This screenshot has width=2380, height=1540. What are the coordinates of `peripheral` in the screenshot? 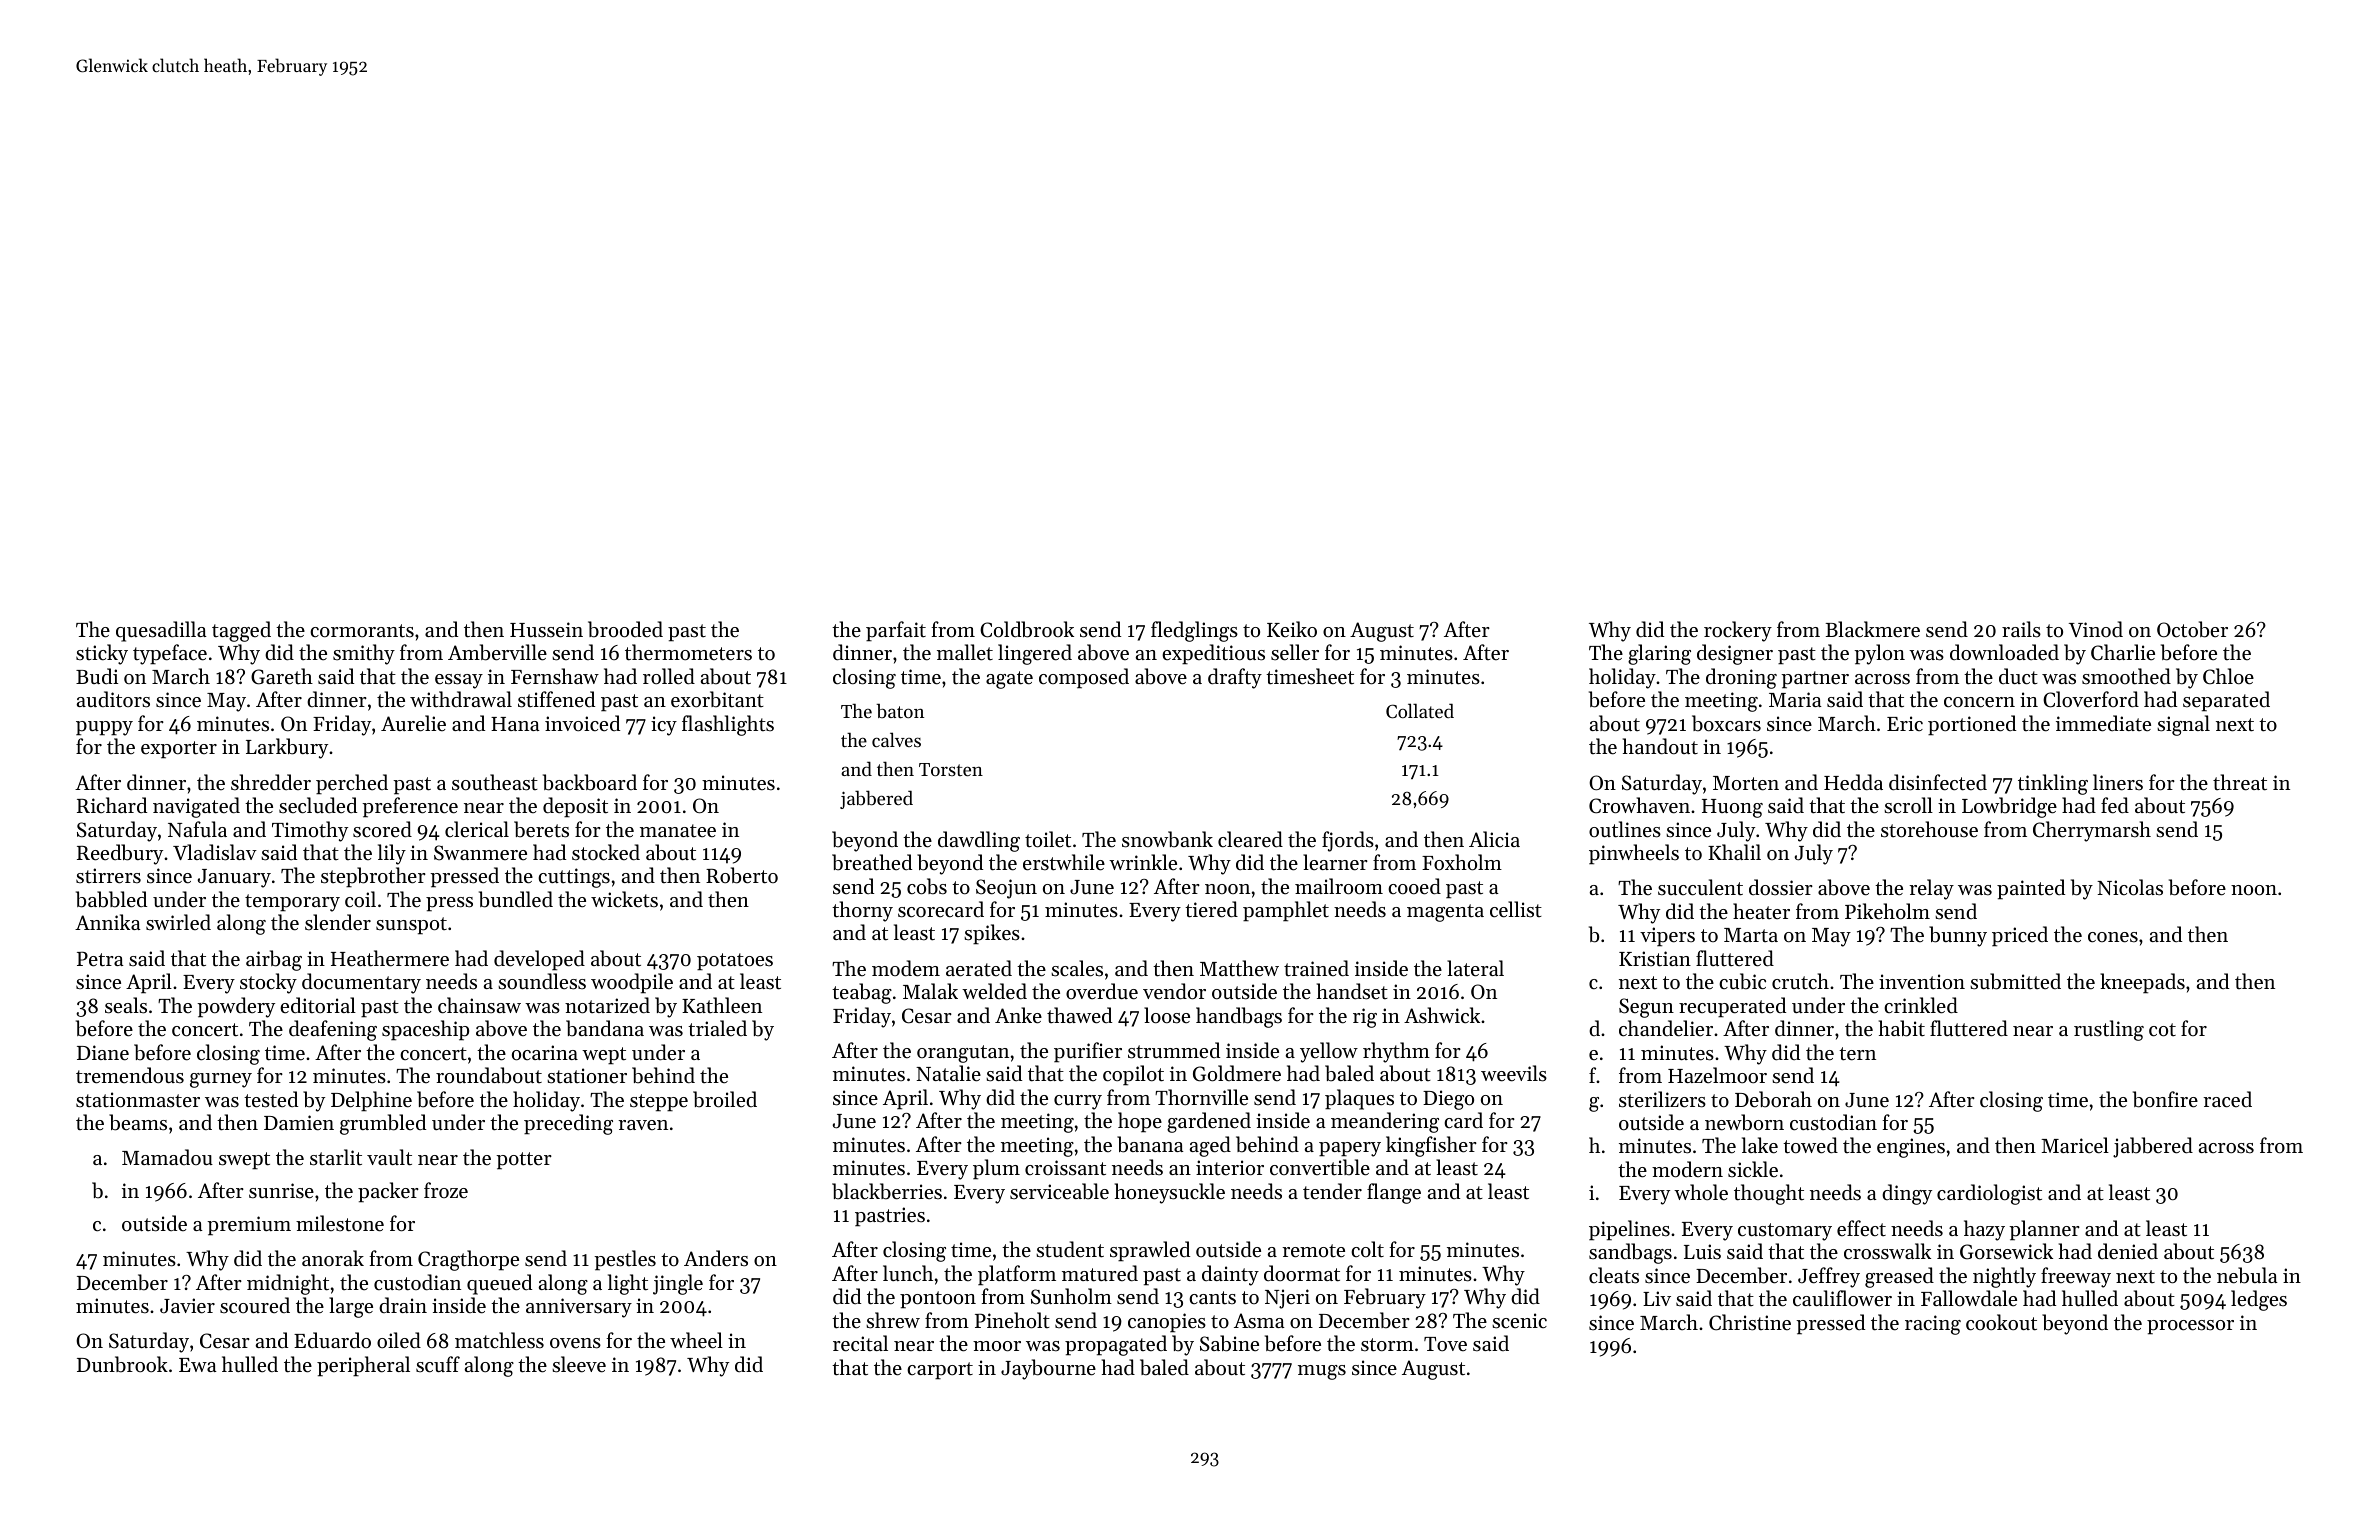 It's located at (363, 1366).
